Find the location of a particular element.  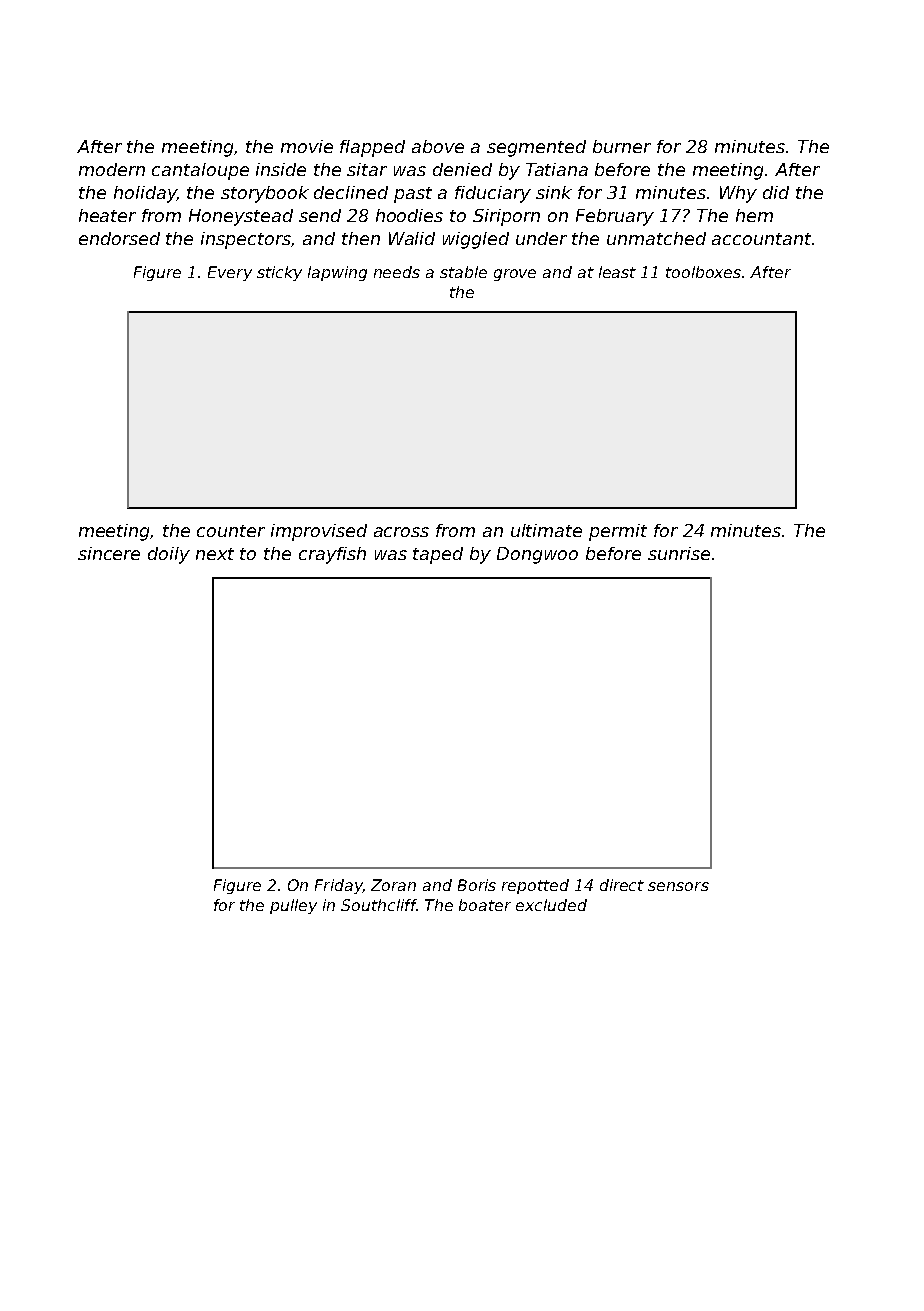

burner is located at coordinates (622, 146).
